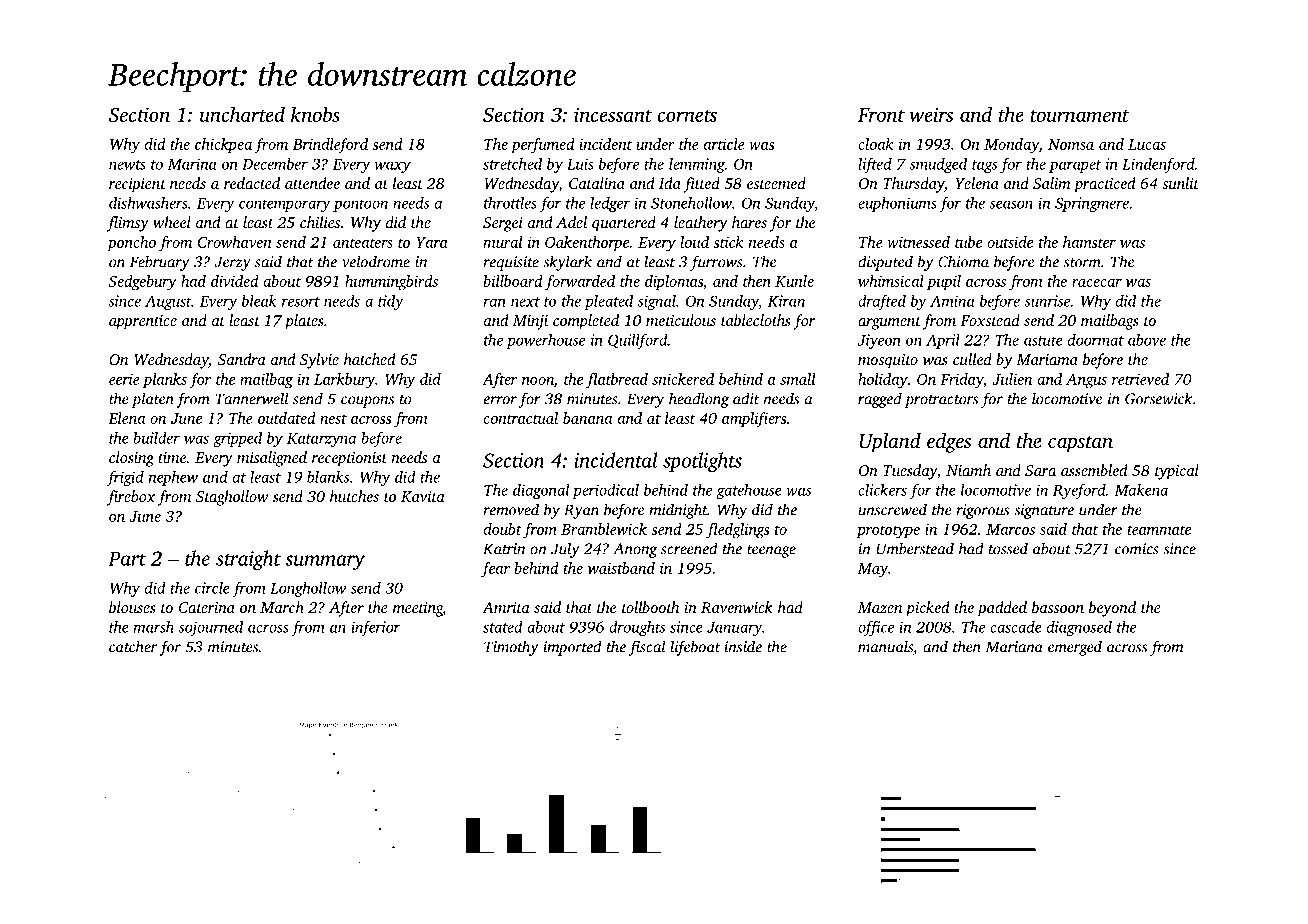 This screenshot has height=924, width=1308. What do you see at coordinates (687, 116) in the screenshot?
I see `cornets` at bounding box center [687, 116].
